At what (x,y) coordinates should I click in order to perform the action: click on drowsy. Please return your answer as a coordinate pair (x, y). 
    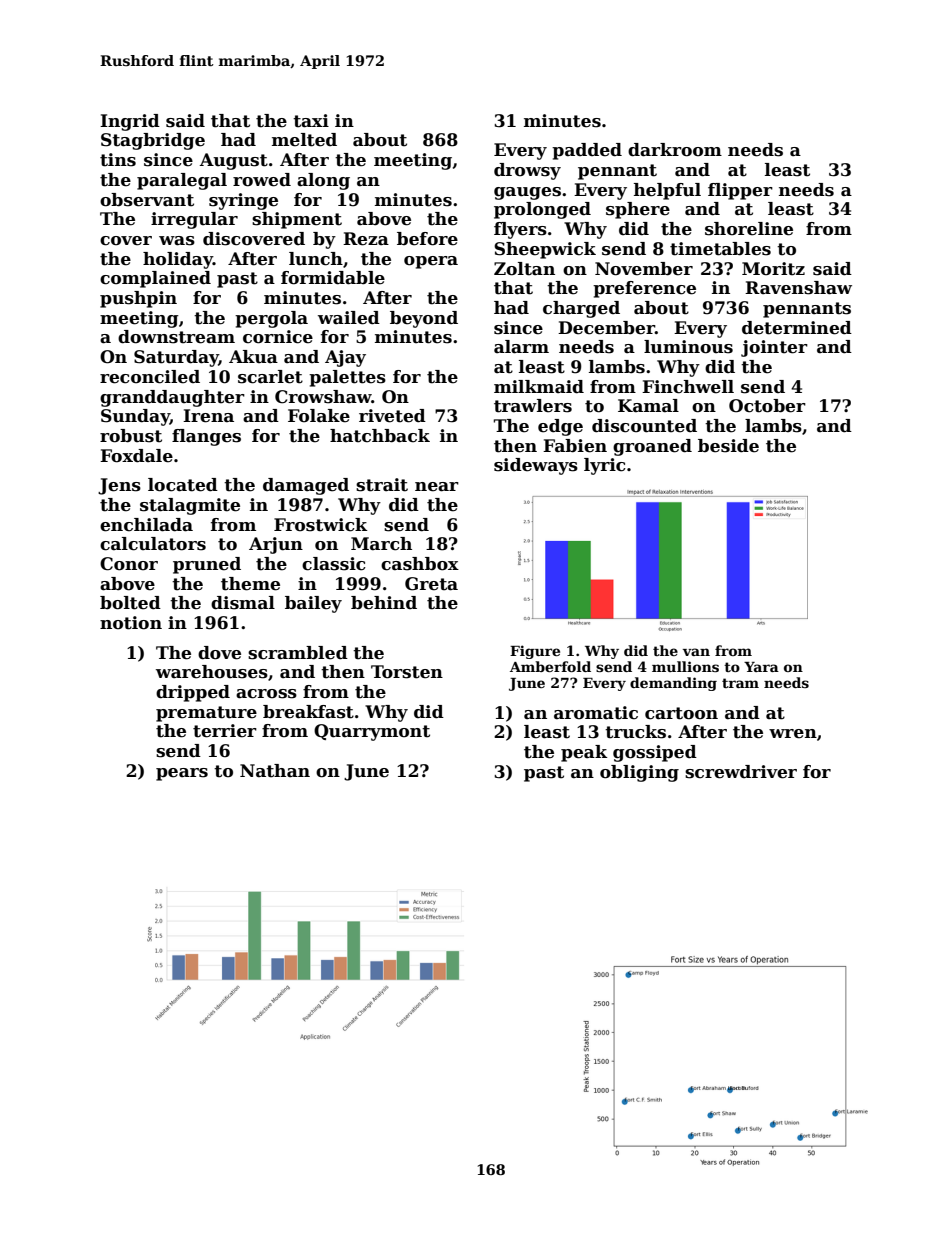
    Looking at the image, I should click on (527, 171).
